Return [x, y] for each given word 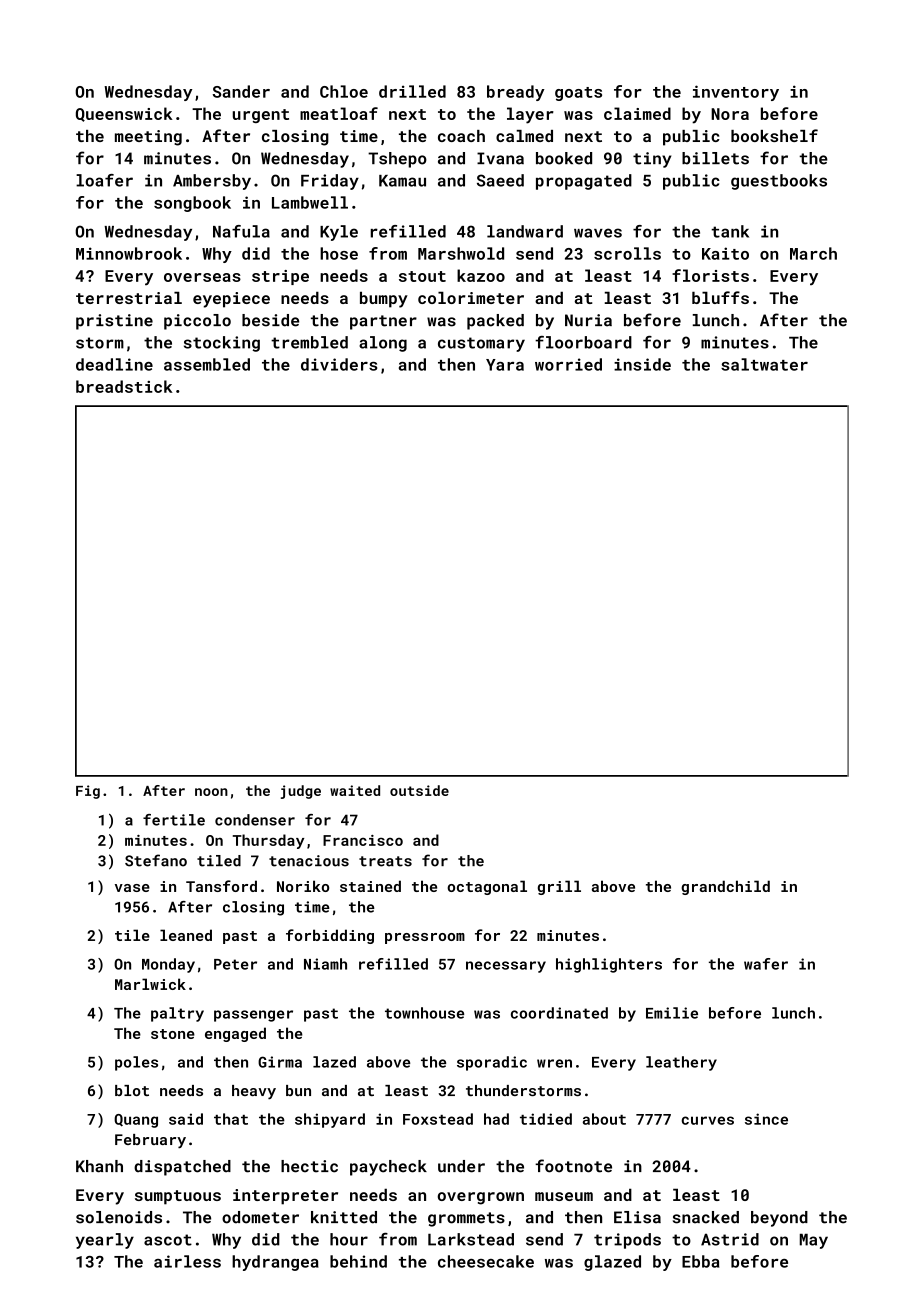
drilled [412, 91]
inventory [736, 93]
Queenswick [124, 114]
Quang [136, 1121]
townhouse [424, 1013]
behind [358, 1261]
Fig [88, 792]
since [766, 1119]
